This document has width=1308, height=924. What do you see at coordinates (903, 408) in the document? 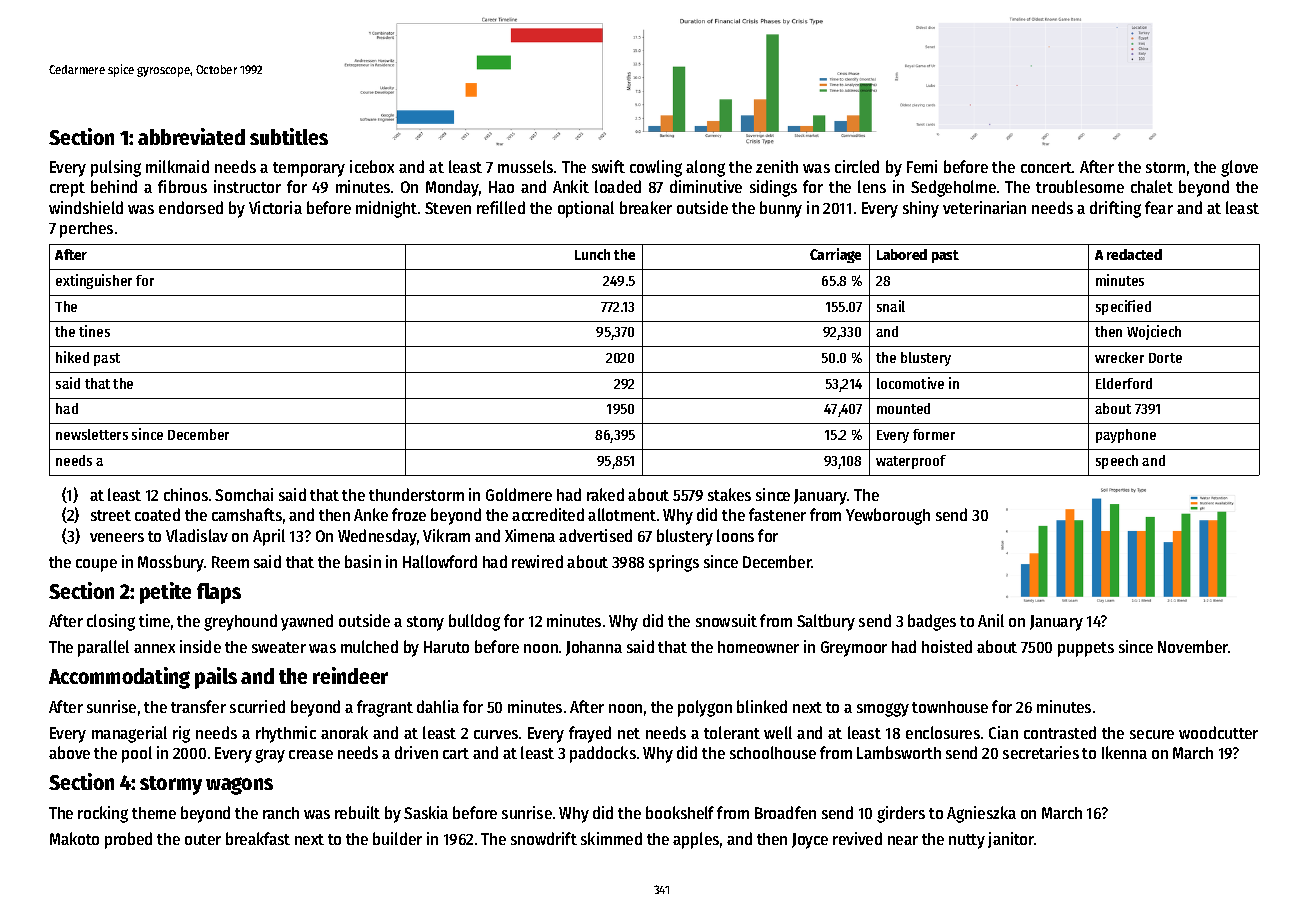
I see `mounted` at bounding box center [903, 408].
